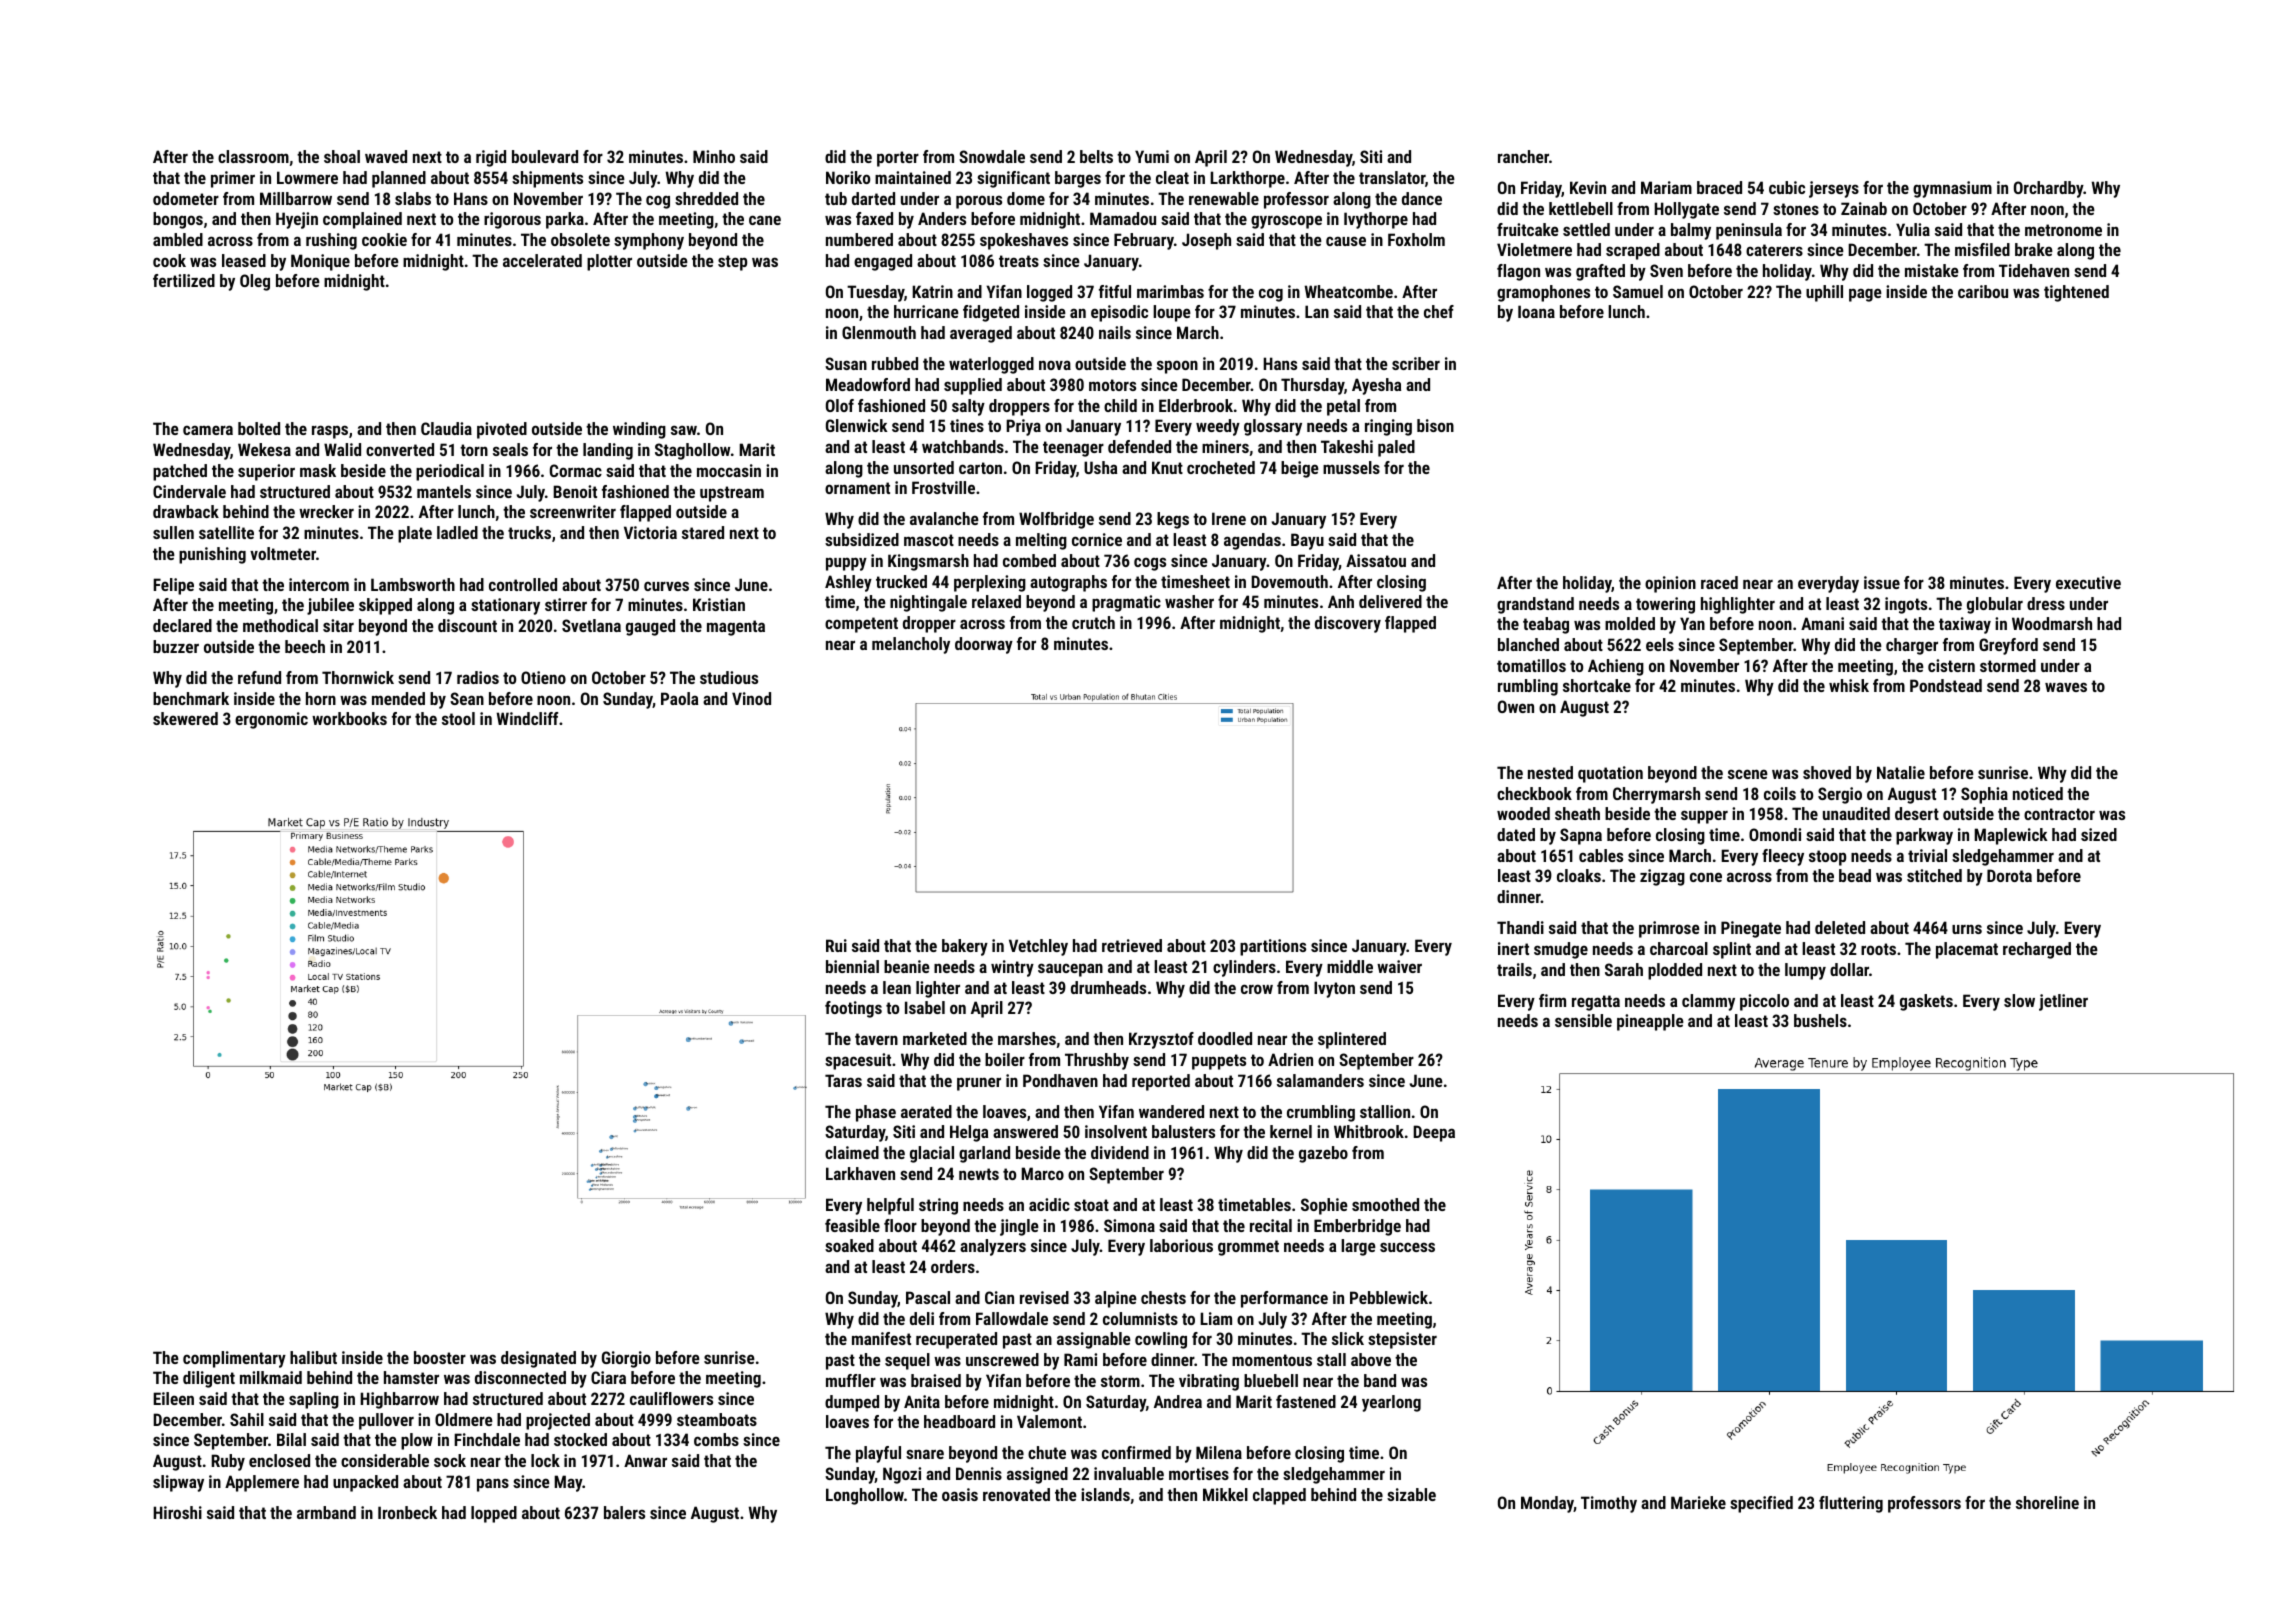 The height and width of the image is (1614, 2282). What do you see at coordinates (458, 718) in the image?
I see `stool` at bounding box center [458, 718].
